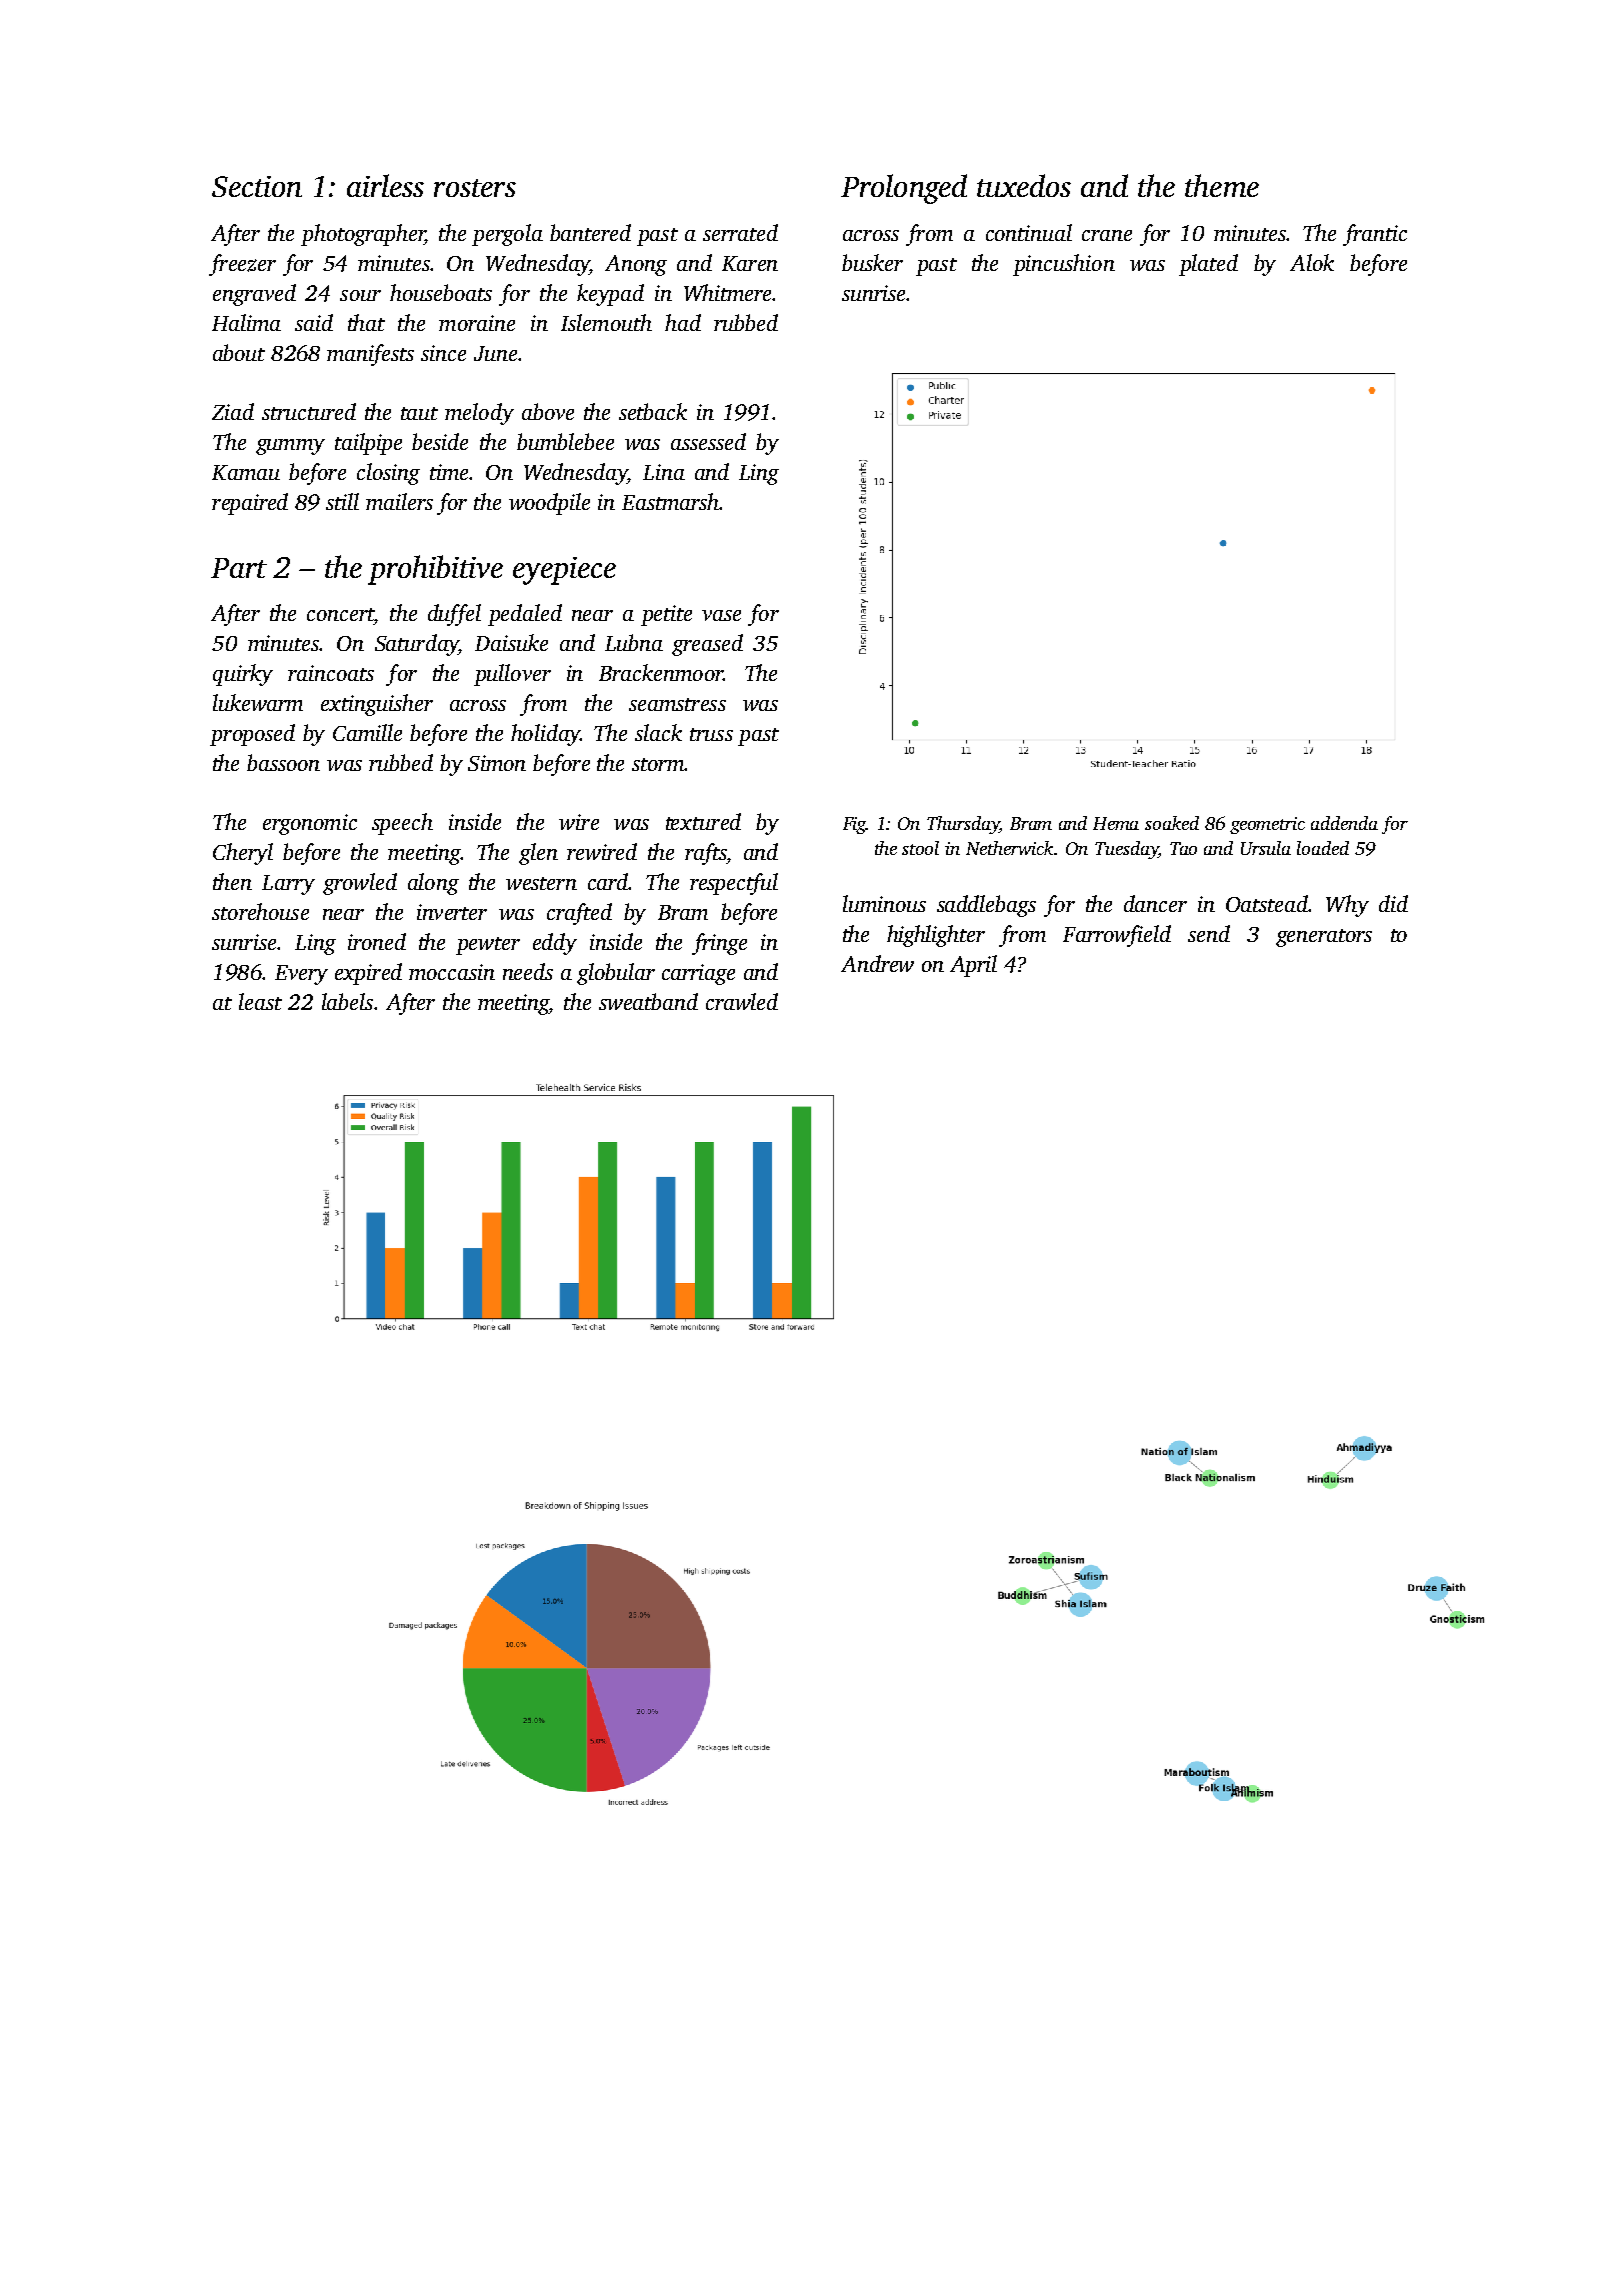  I want to click on vase, so click(721, 615).
